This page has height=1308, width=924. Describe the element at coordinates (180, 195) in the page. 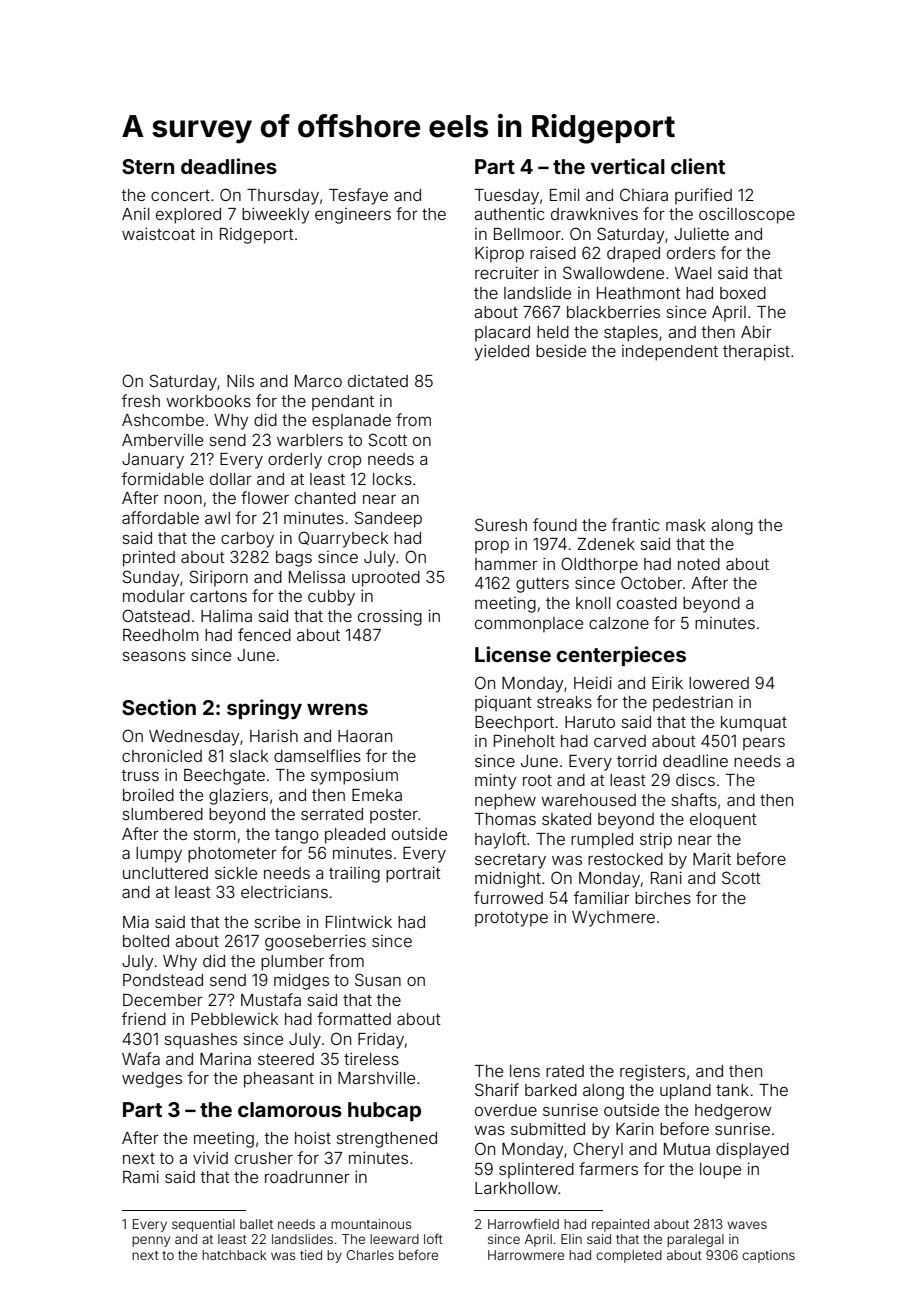

I see `concert` at that location.
